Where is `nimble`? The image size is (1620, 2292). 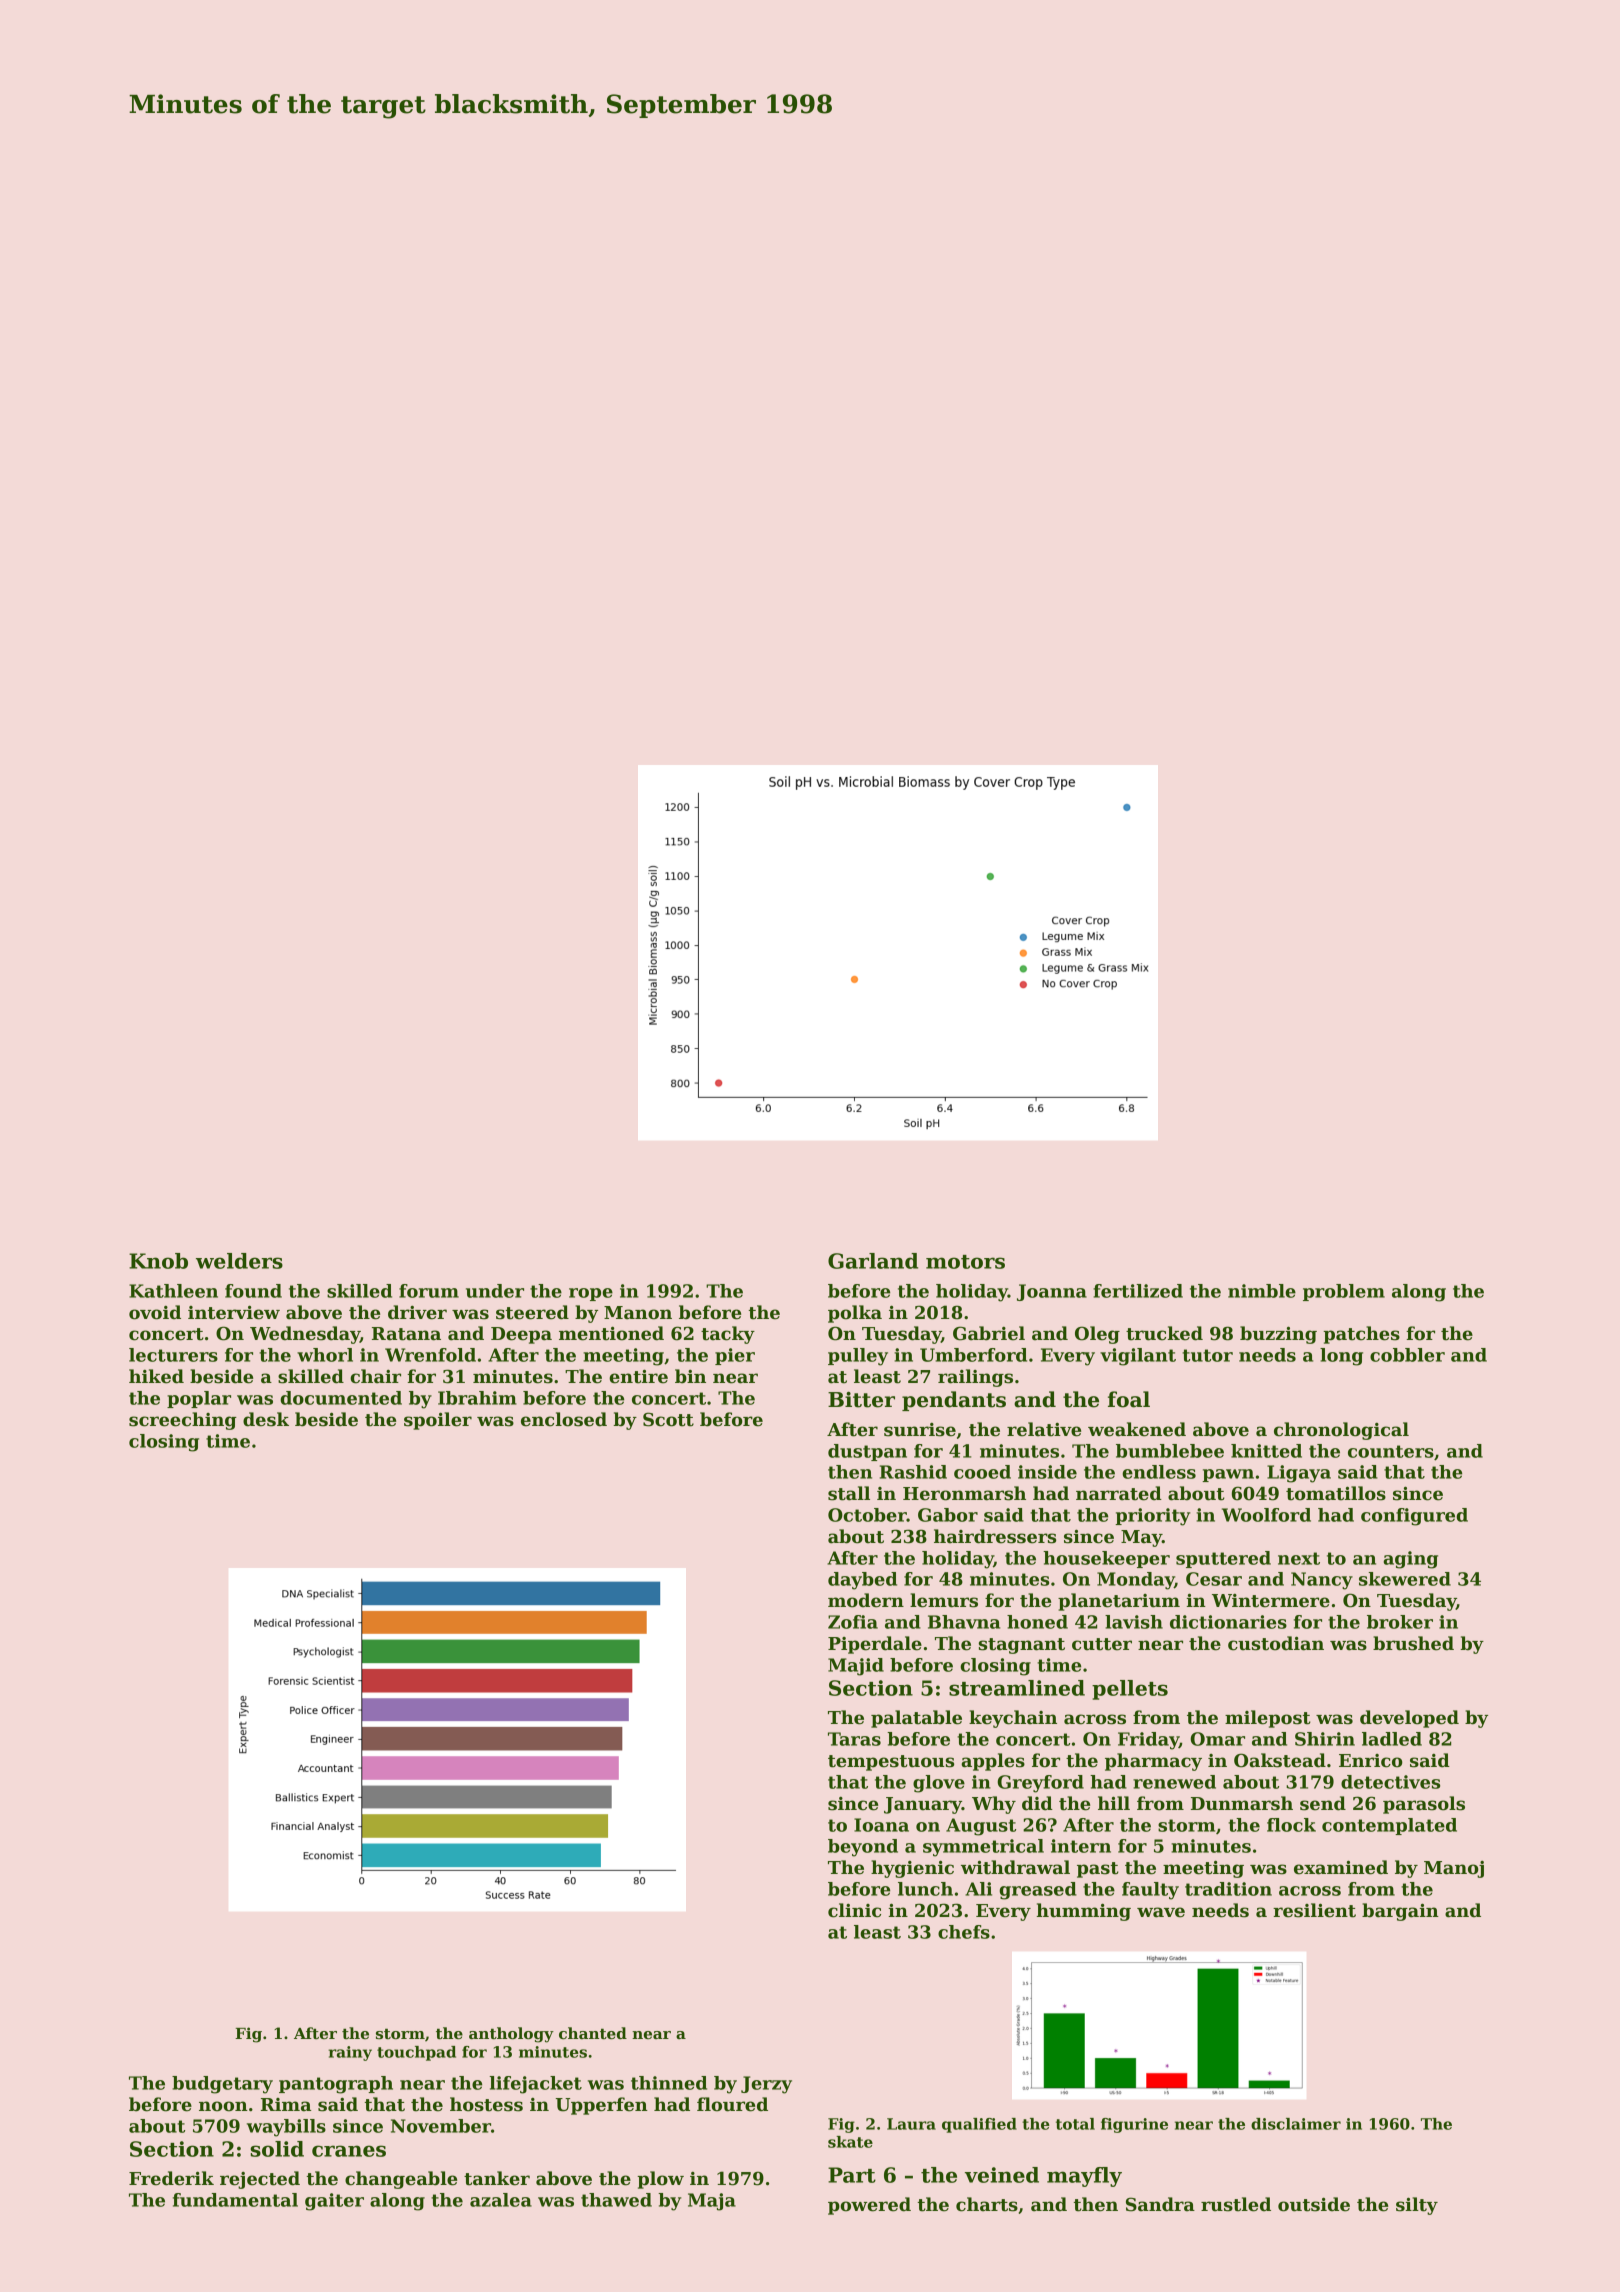
nimble is located at coordinates (1262, 1291).
